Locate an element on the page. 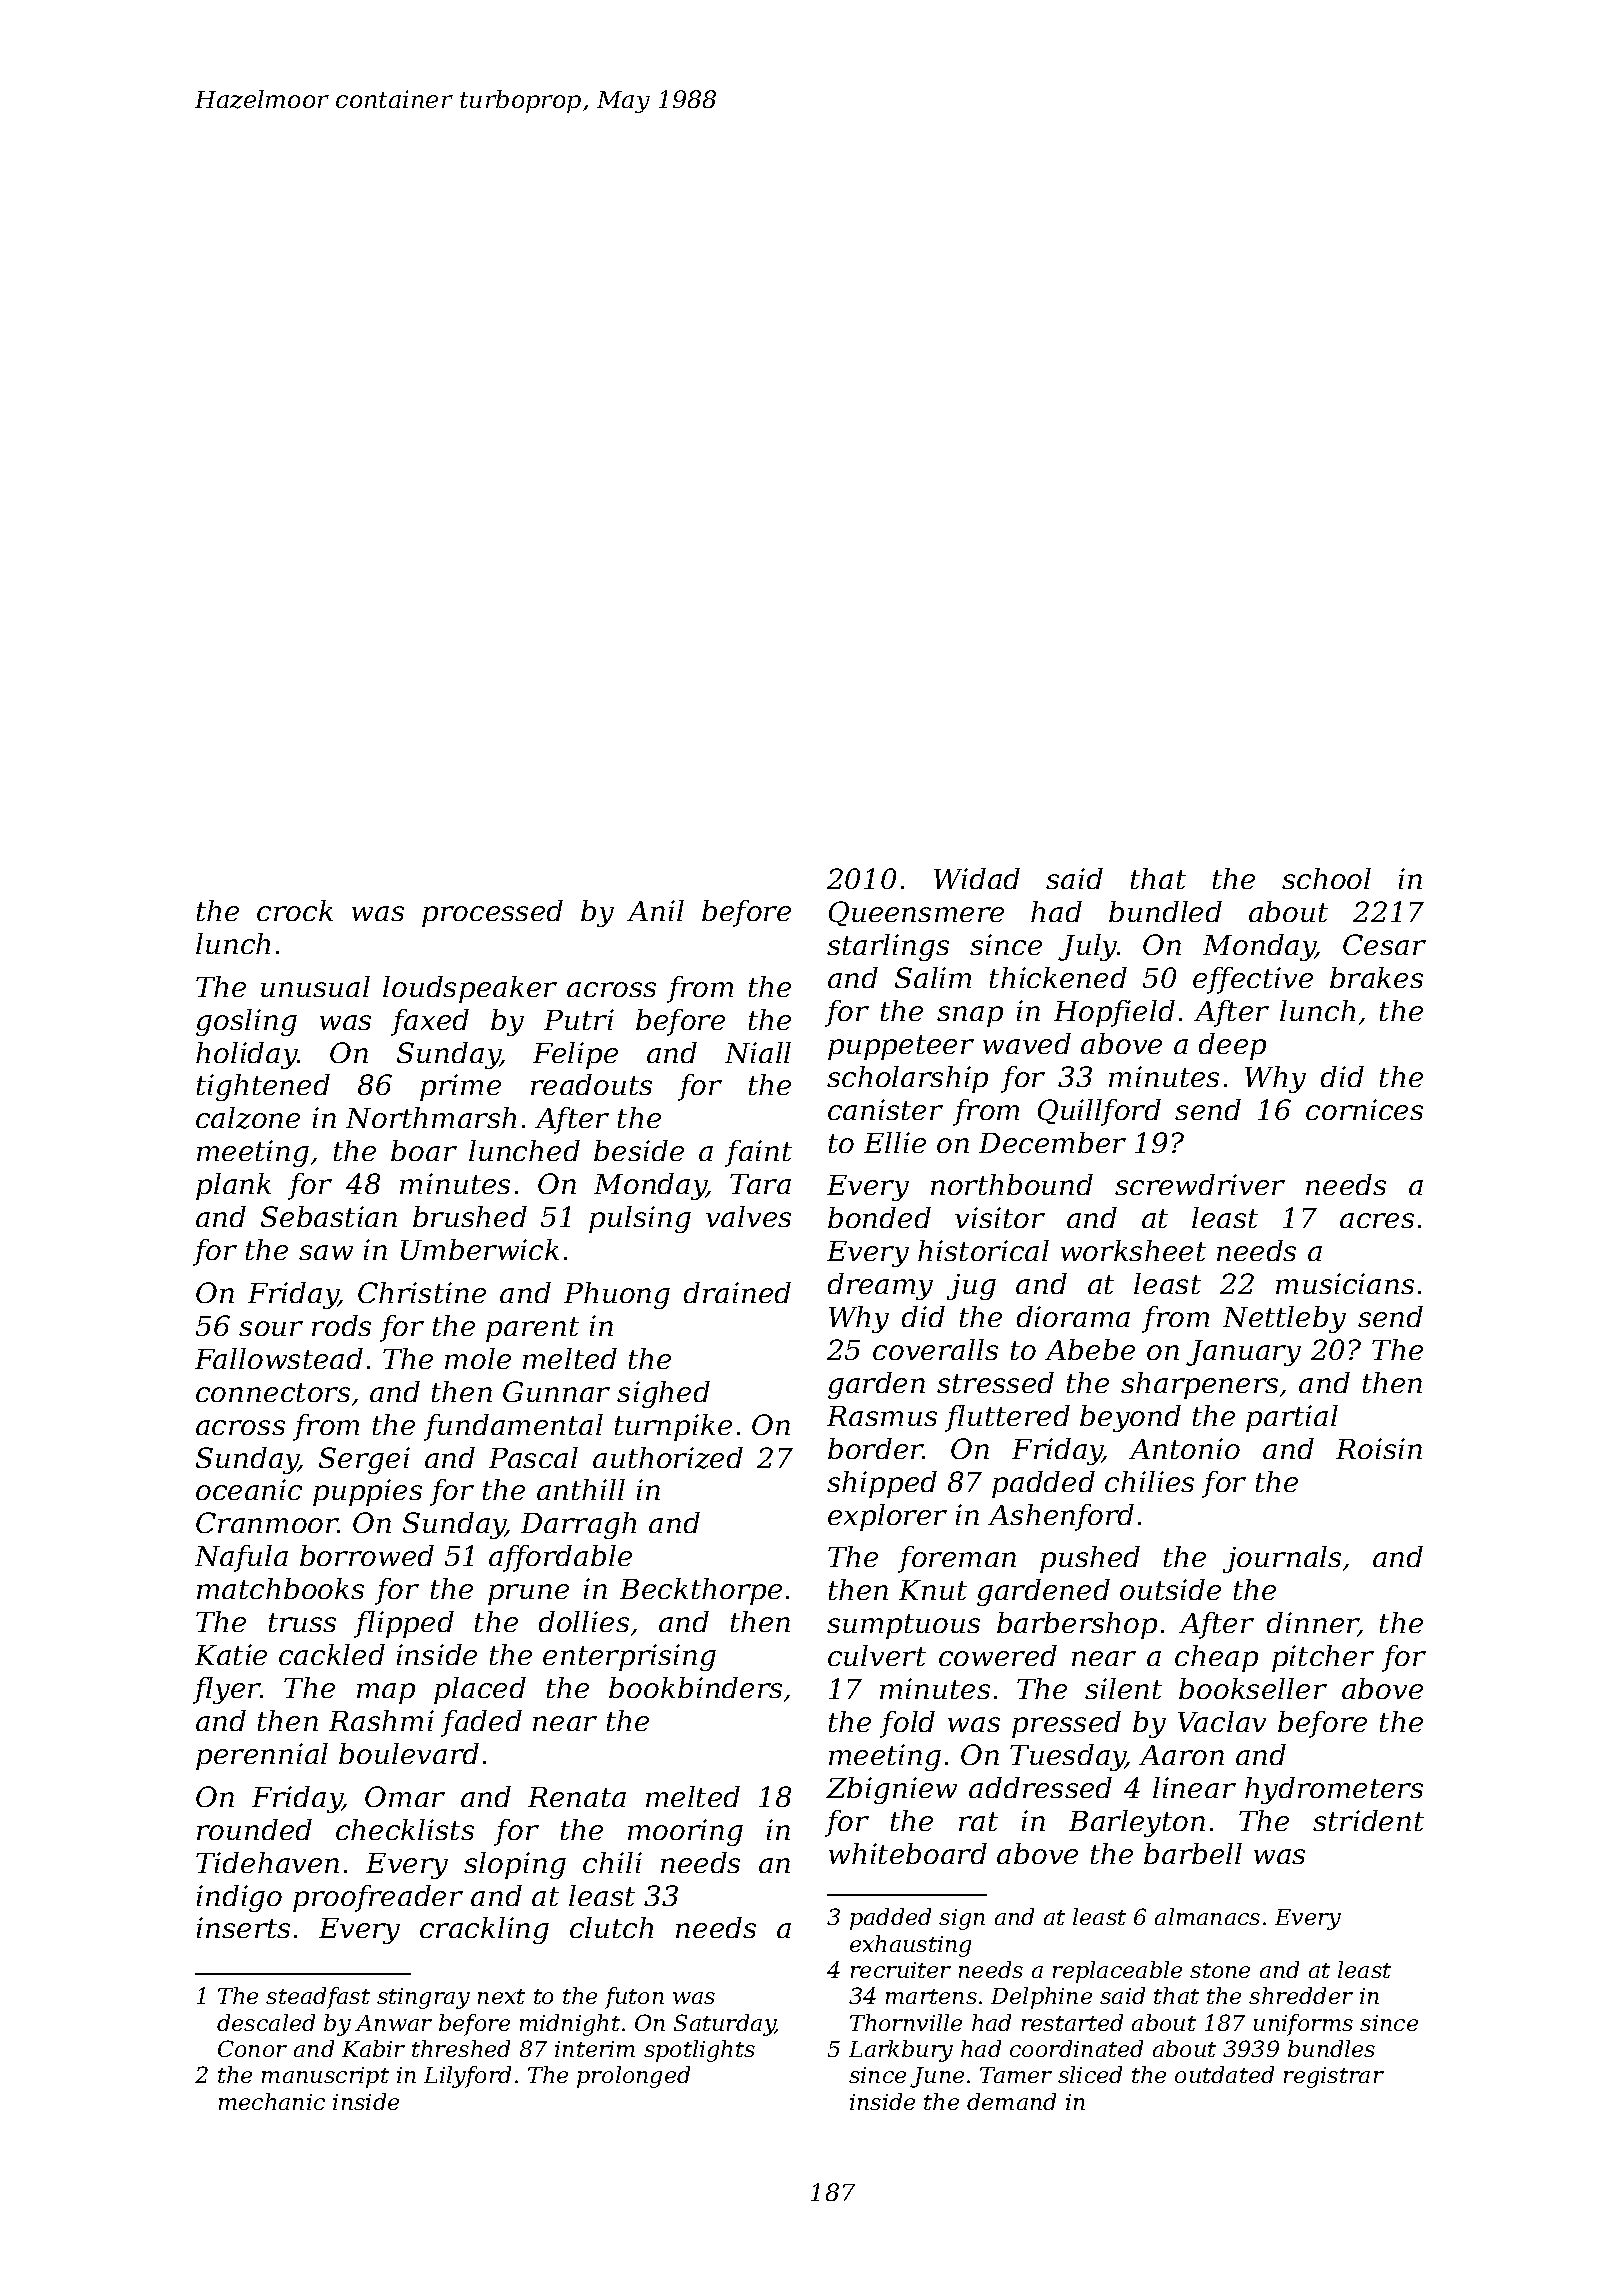 The width and height of the page is (1620, 2292). strident is located at coordinates (1368, 1820).
